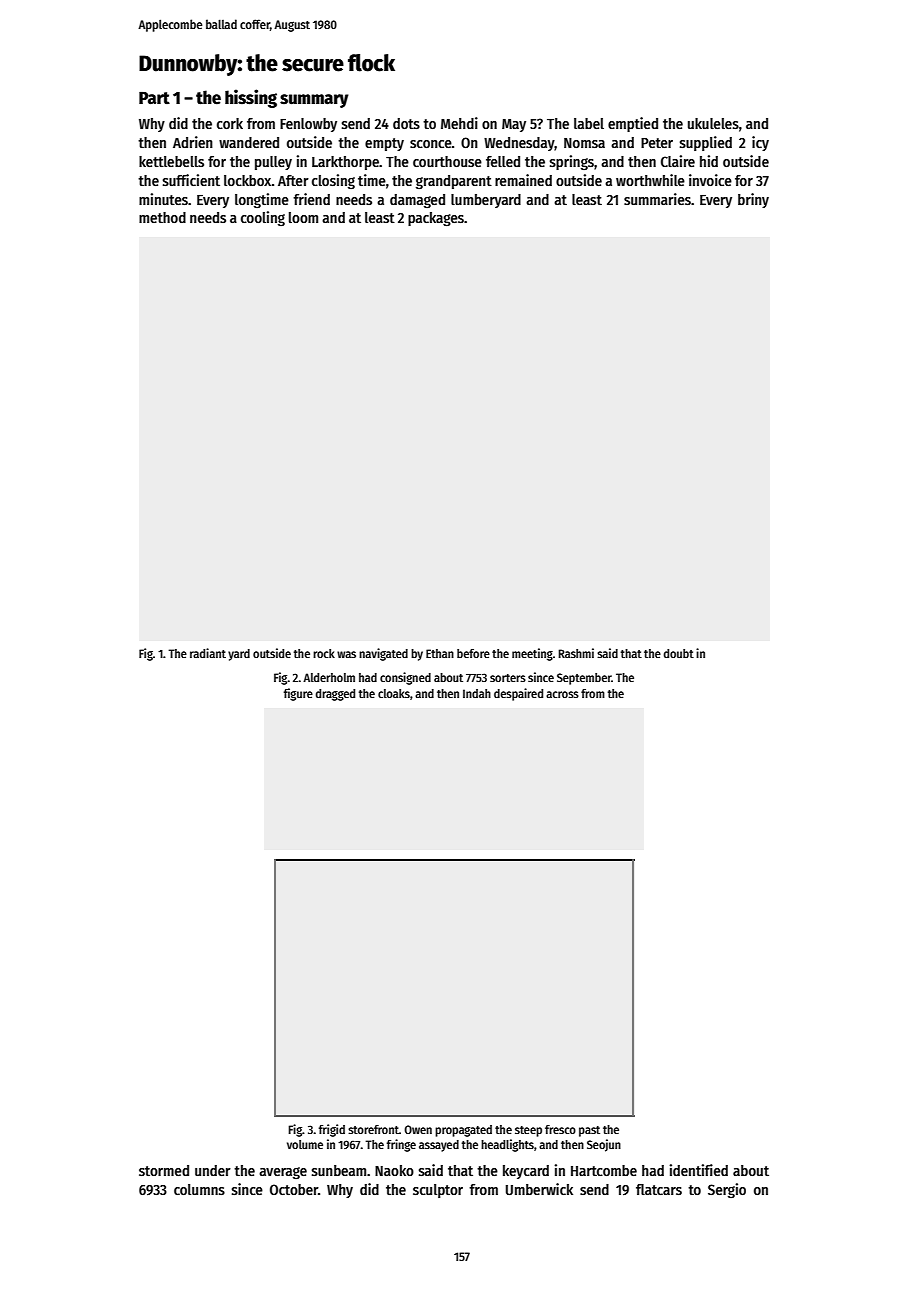 This image has width=908, height=1316. What do you see at coordinates (208, 653) in the image?
I see `radiant` at bounding box center [208, 653].
